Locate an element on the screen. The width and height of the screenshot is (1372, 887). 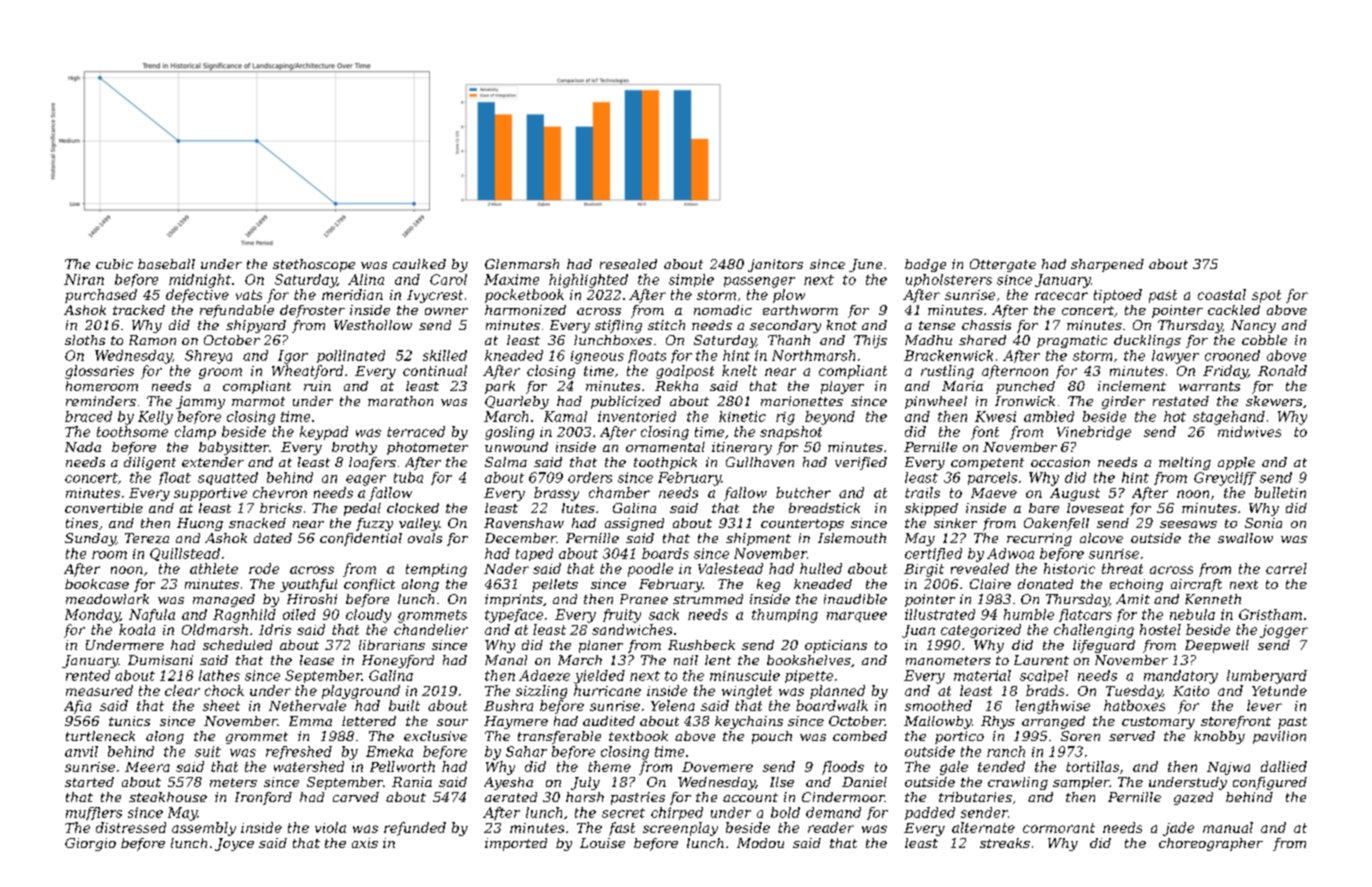
Laurent is located at coordinates (1041, 660).
